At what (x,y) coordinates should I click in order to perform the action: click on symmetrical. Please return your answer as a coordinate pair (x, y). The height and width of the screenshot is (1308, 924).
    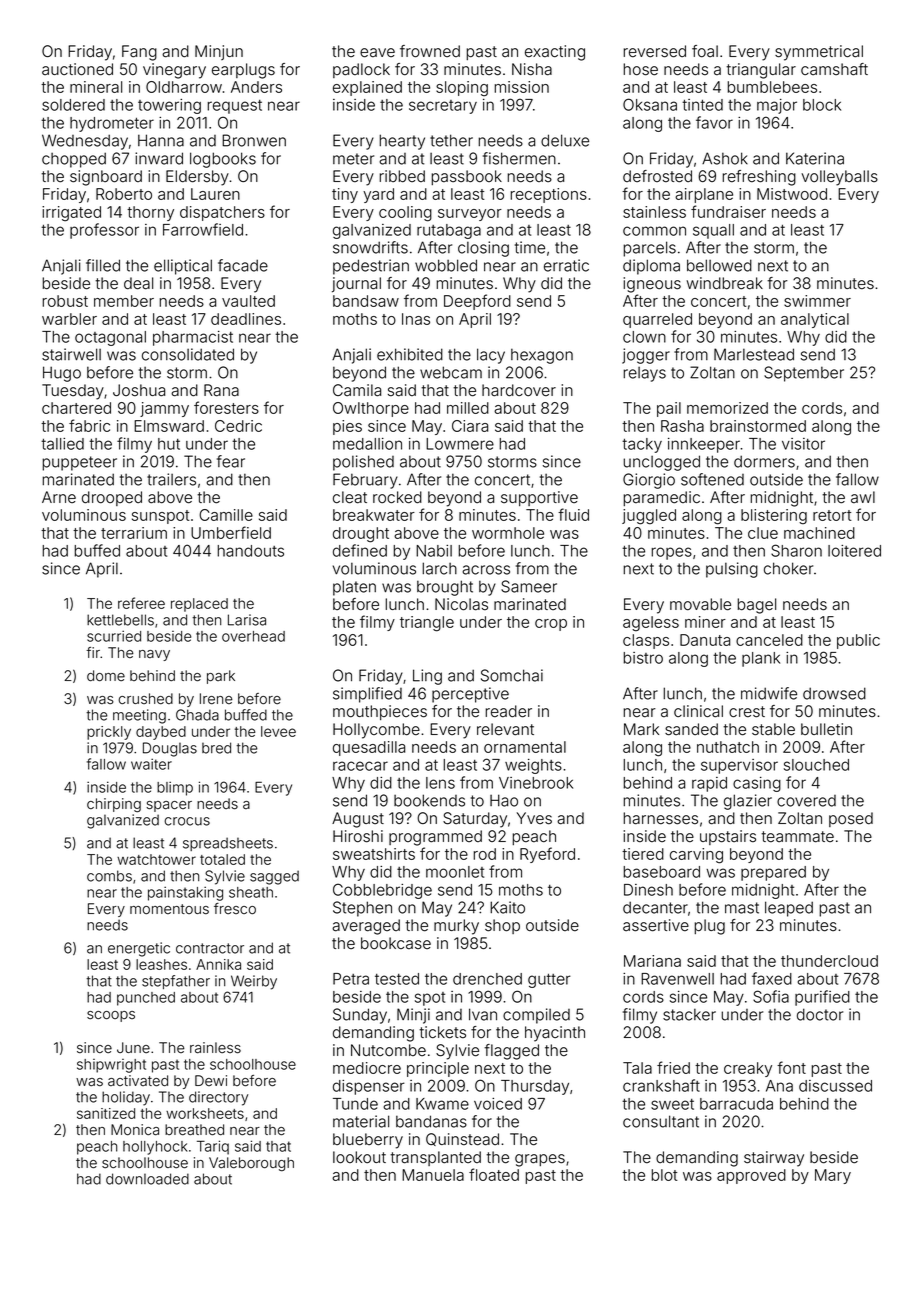
    Looking at the image, I should click on (819, 53).
